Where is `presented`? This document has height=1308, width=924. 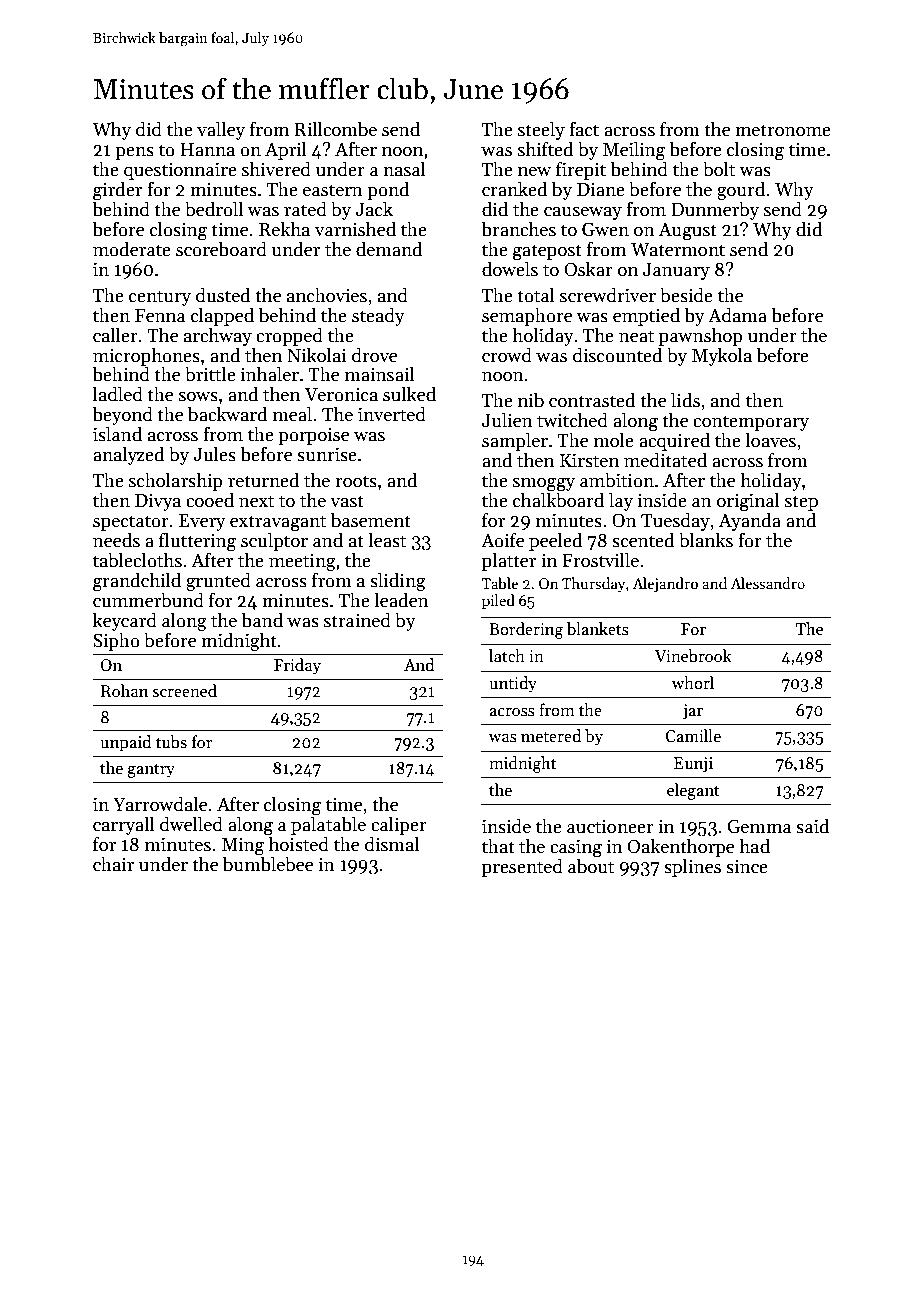
presented is located at coordinates (522, 867).
